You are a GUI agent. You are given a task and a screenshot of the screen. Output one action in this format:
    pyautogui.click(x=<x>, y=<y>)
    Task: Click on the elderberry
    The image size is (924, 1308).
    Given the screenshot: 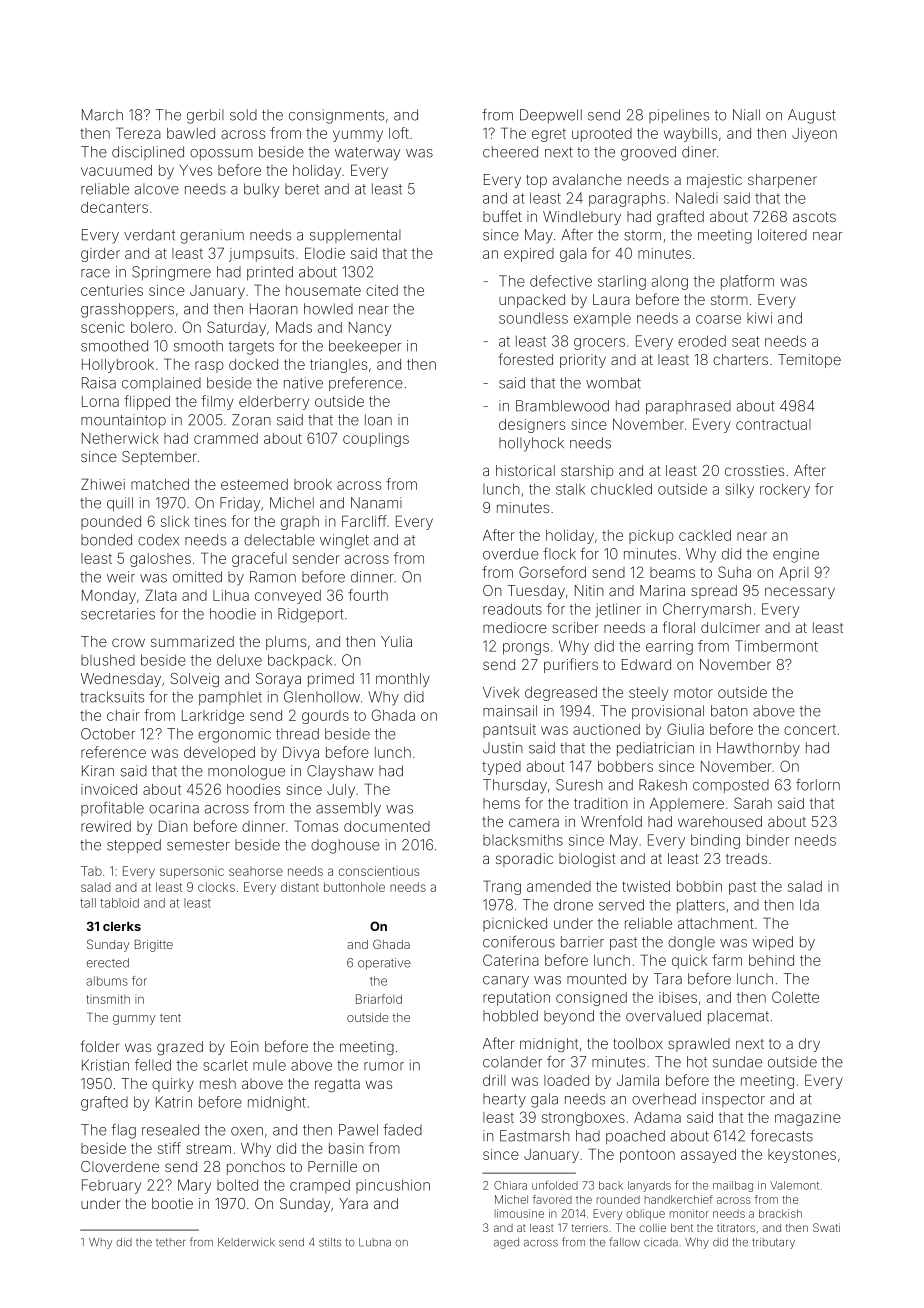 What is the action you would take?
    pyautogui.click(x=274, y=403)
